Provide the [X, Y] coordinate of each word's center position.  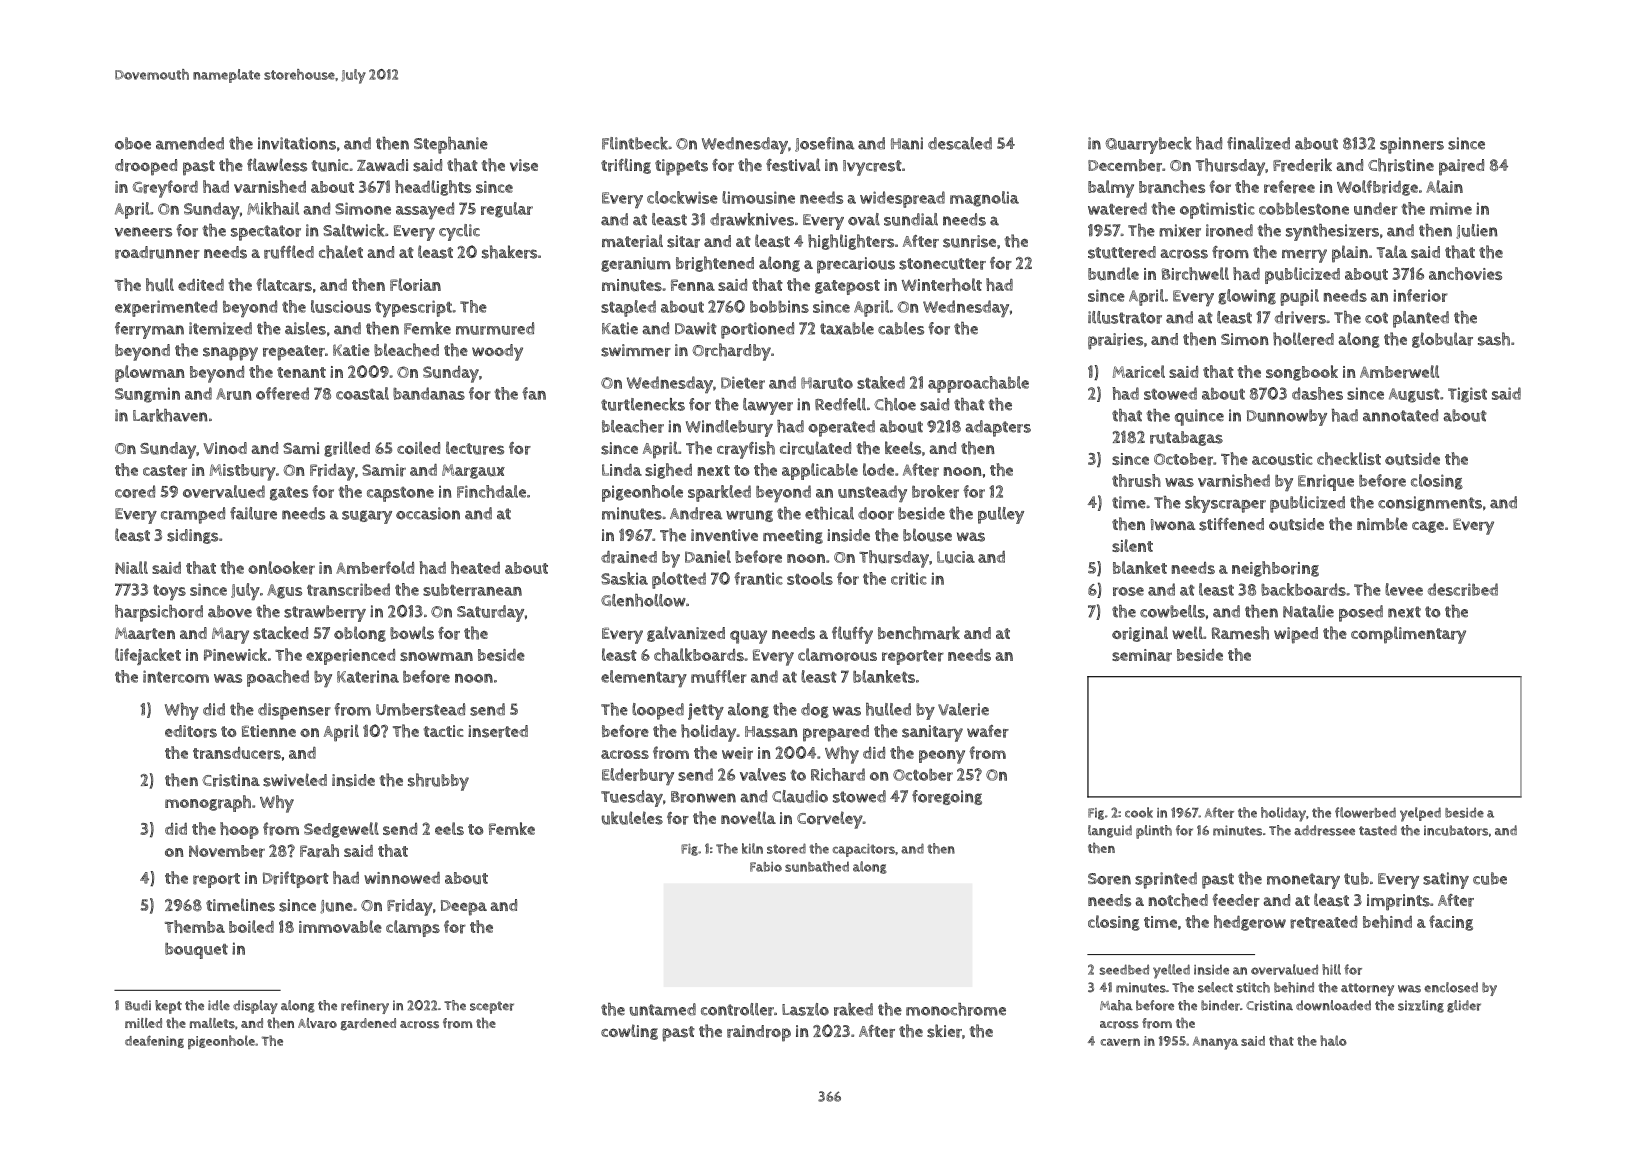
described [1463, 589]
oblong [360, 634]
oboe [133, 143]
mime [1451, 208]
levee [1404, 589]
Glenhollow [643, 600]
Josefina [824, 144]
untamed [663, 1009]
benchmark [919, 633]
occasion [428, 513]
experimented [166, 308]
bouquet [196, 951]
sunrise [969, 241]
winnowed [402, 878]
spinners [1412, 145]
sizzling [1421, 1006]
